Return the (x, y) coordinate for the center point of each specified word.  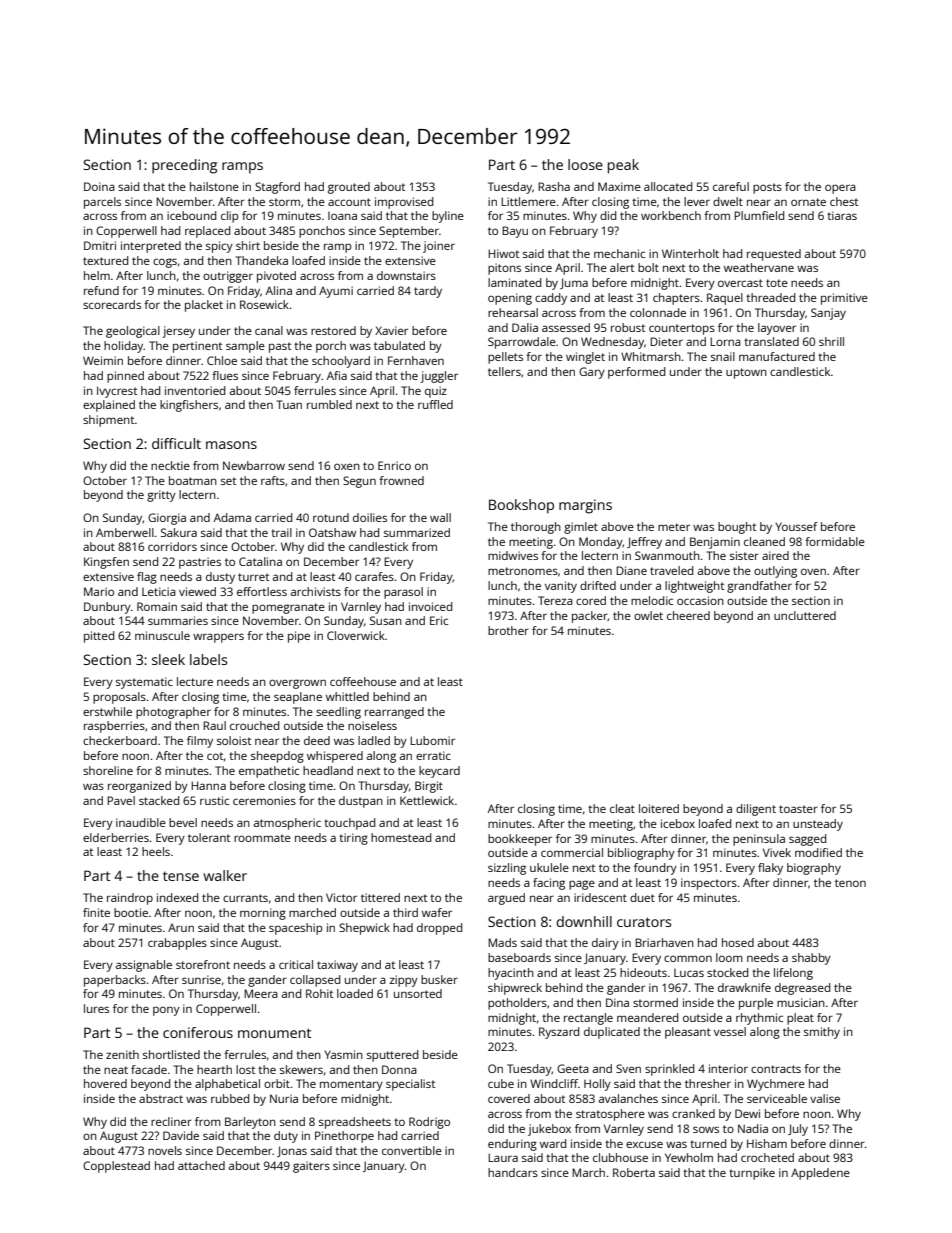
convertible (412, 1150)
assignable (144, 966)
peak (623, 166)
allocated (668, 186)
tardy (428, 292)
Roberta (634, 1172)
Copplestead (116, 1167)
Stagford (277, 188)
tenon (850, 883)
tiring (353, 839)
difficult (176, 443)
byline (448, 217)
